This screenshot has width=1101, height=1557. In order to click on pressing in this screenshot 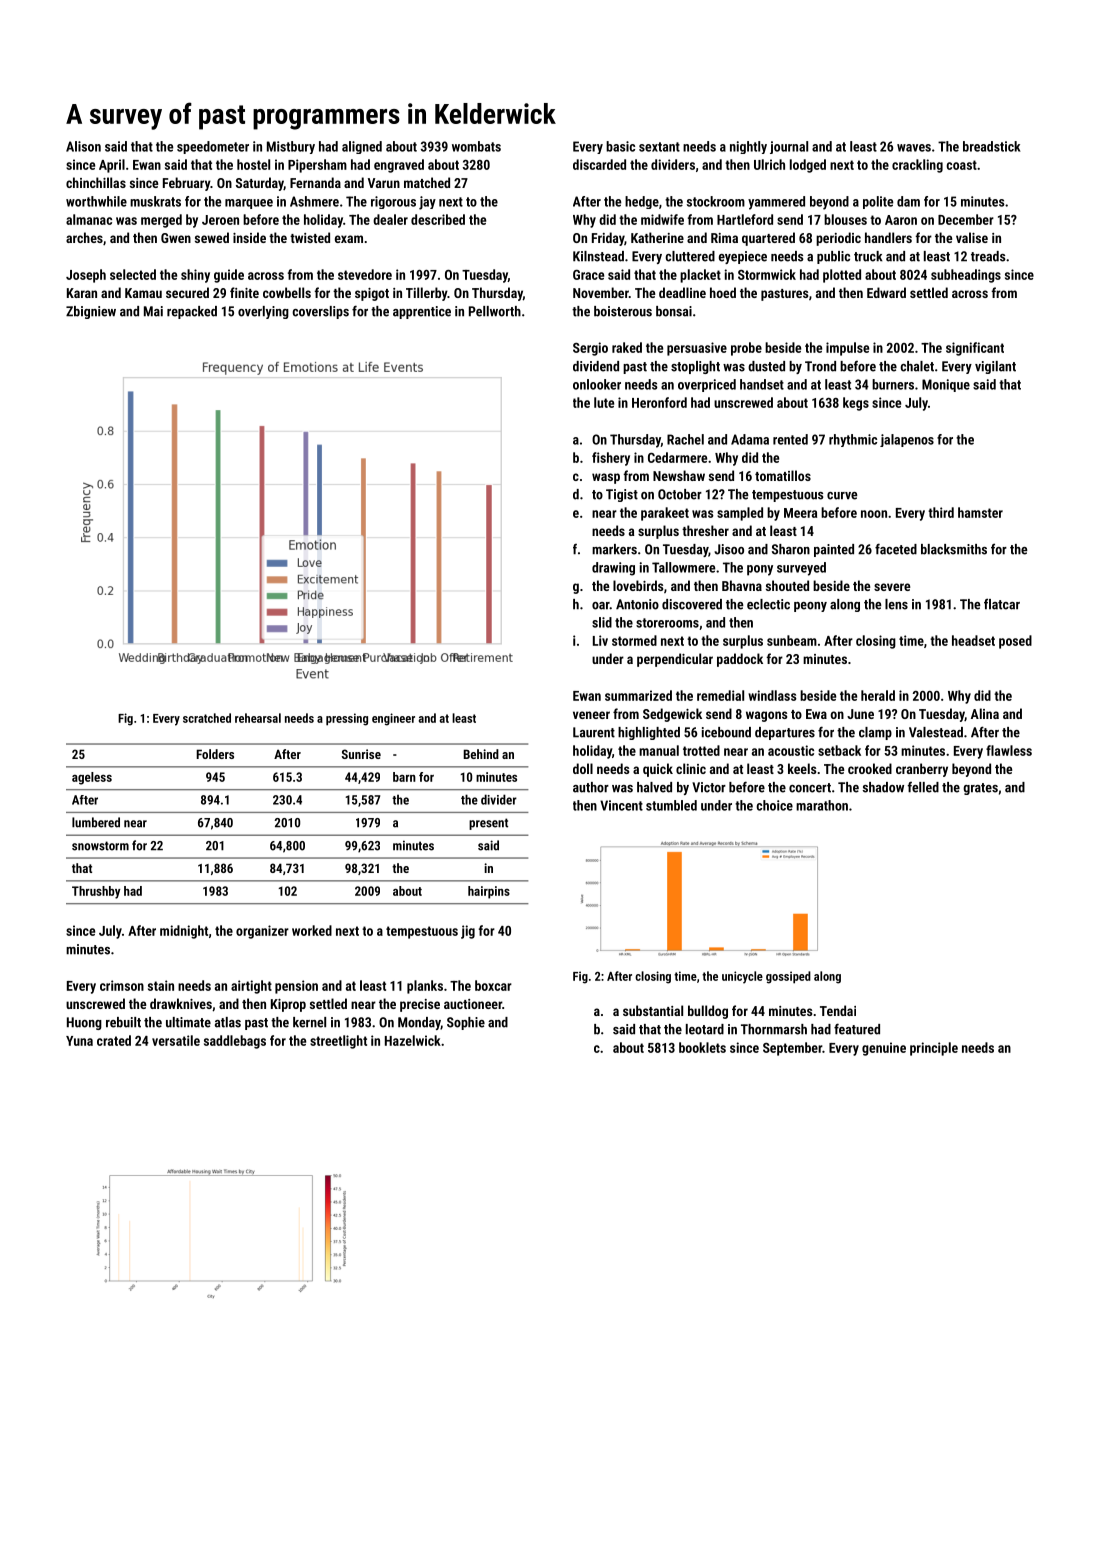, I will do `click(347, 719)`.
